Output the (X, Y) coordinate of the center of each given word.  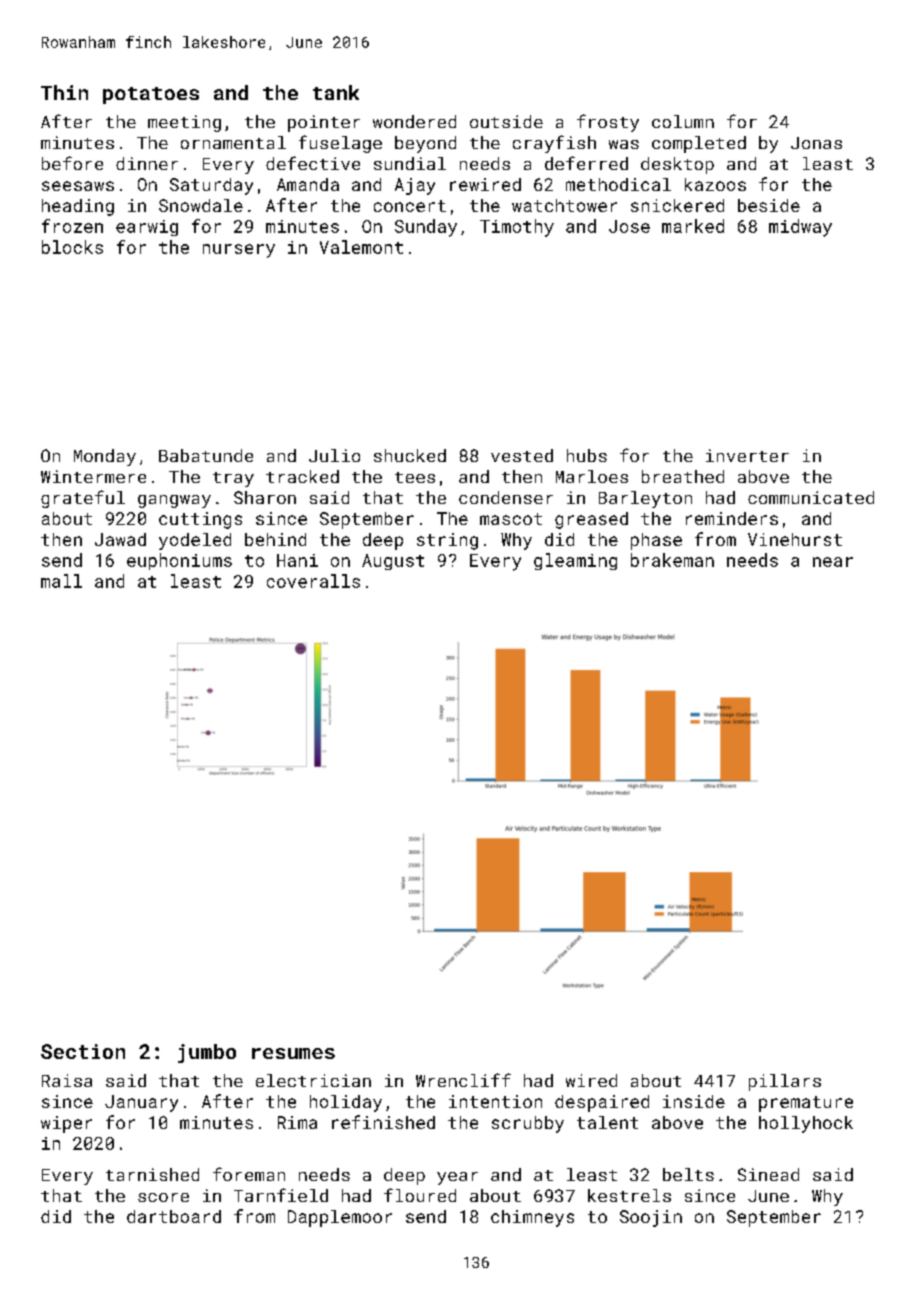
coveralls (313, 581)
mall (61, 581)
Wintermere (93, 476)
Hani (297, 560)
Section (83, 1051)
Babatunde (206, 455)
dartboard (174, 1216)
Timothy (517, 228)
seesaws (78, 186)
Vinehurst (795, 539)
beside (769, 205)
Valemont (361, 247)
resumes (293, 1053)
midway (800, 228)
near (833, 562)
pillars (785, 1082)
